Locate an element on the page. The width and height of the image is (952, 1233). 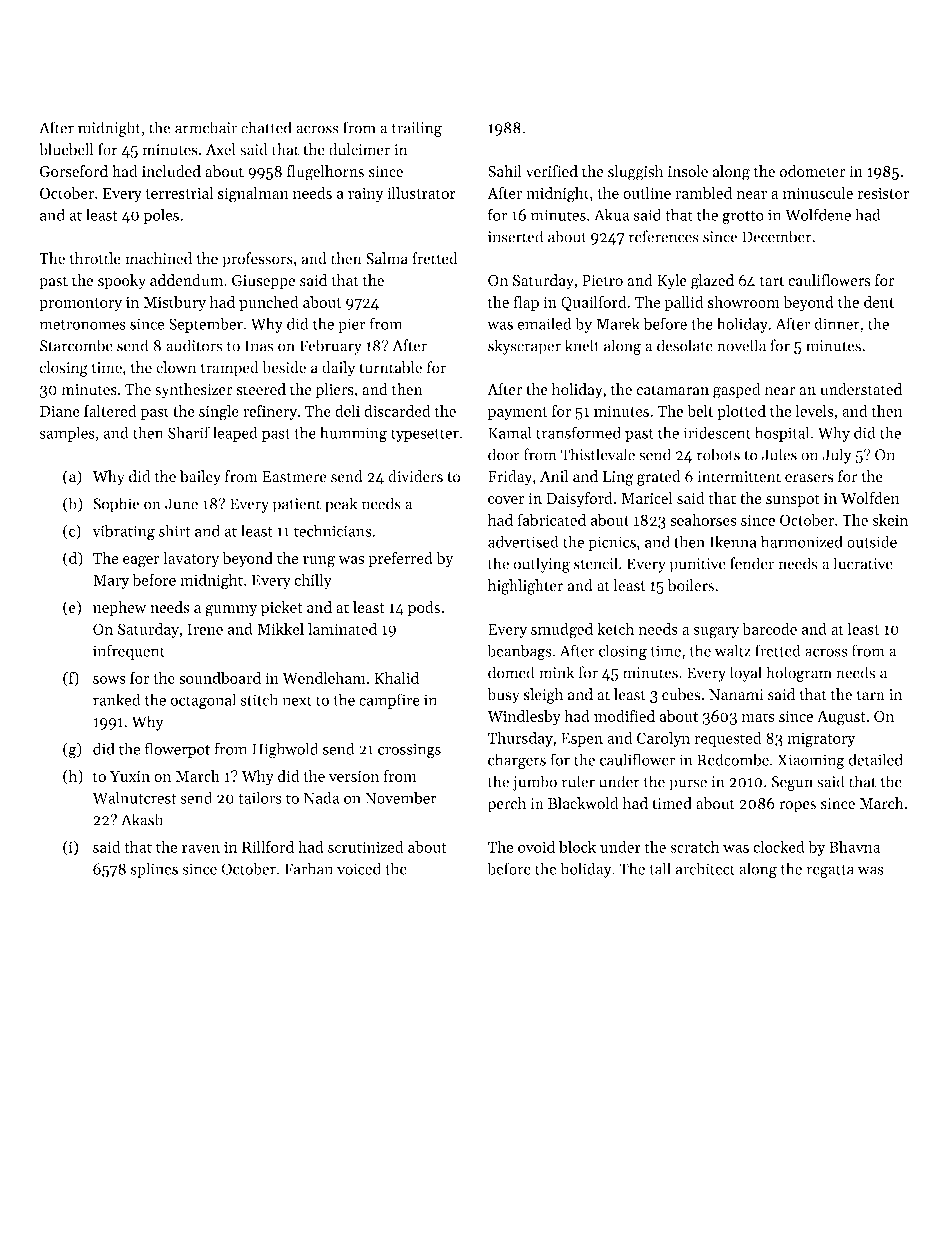
Jules is located at coordinates (779, 454).
